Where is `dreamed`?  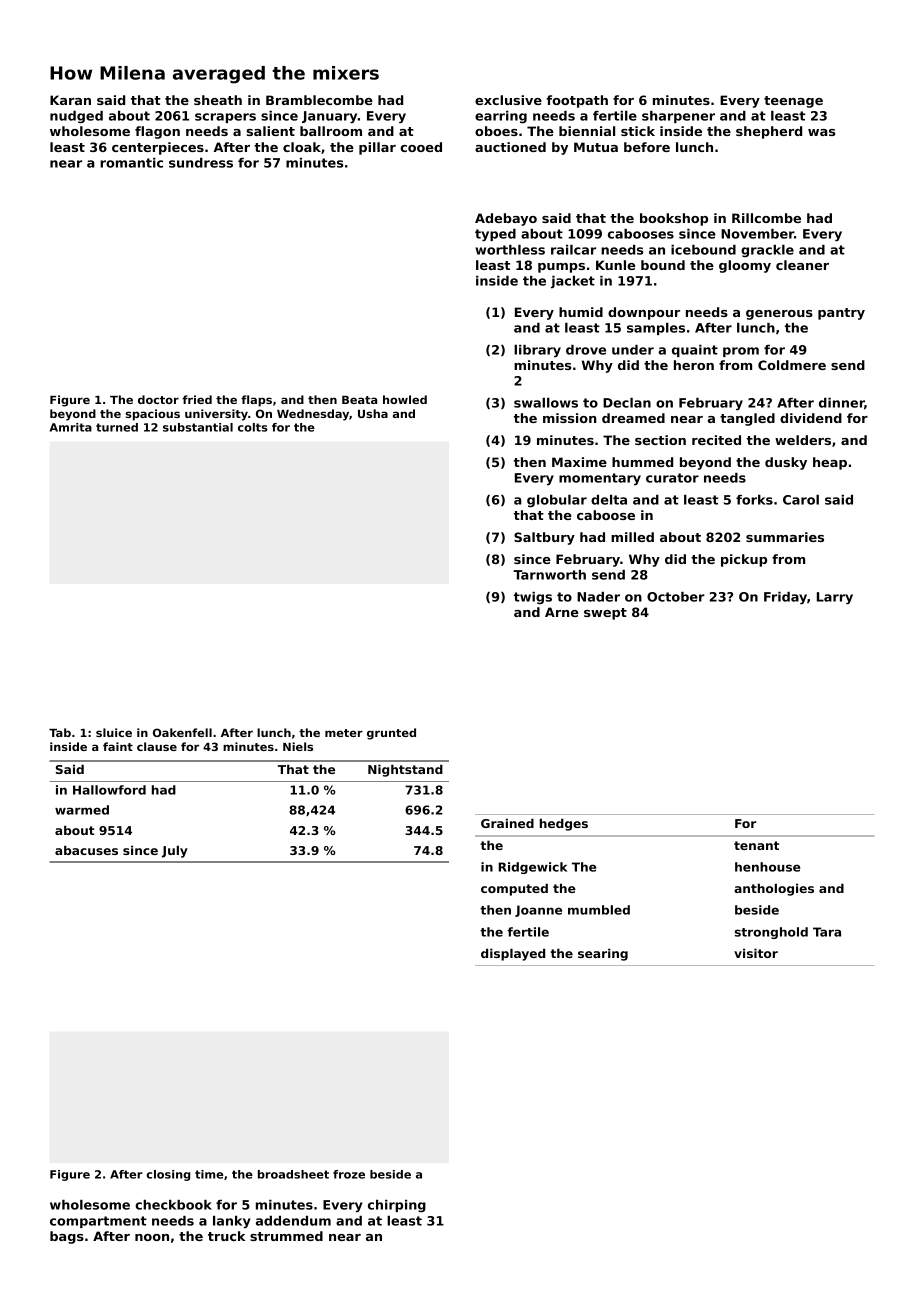 dreamed is located at coordinates (633, 418).
